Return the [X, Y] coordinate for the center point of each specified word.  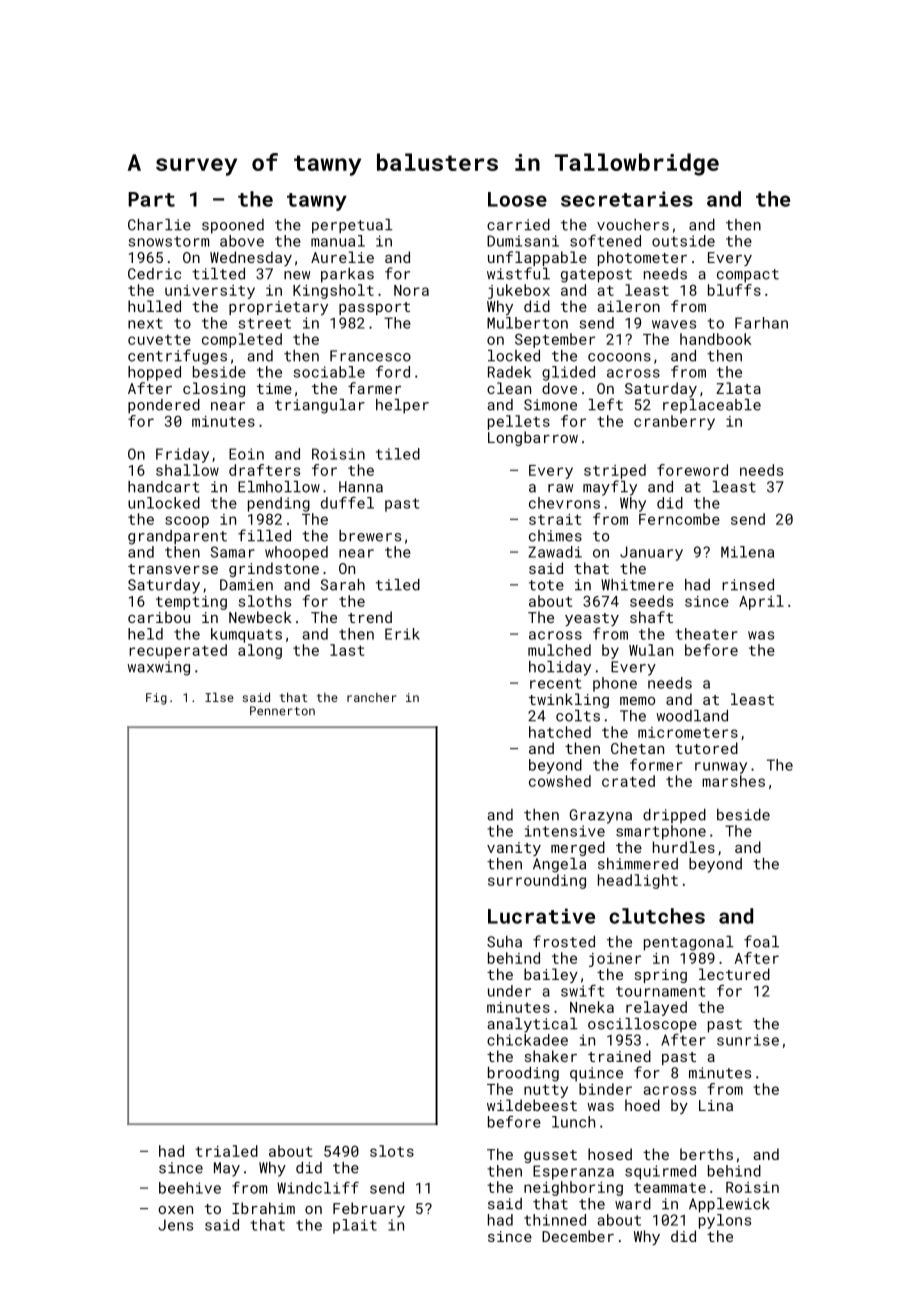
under [509, 991]
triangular [320, 406]
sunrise [748, 1040]
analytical [532, 1025]
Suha [504, 942]
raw [560, 488]
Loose [517, 199]
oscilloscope [642, 1025]
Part [151, 199]
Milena [747, 552]
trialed [226, 1151]
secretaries [627, 199]
